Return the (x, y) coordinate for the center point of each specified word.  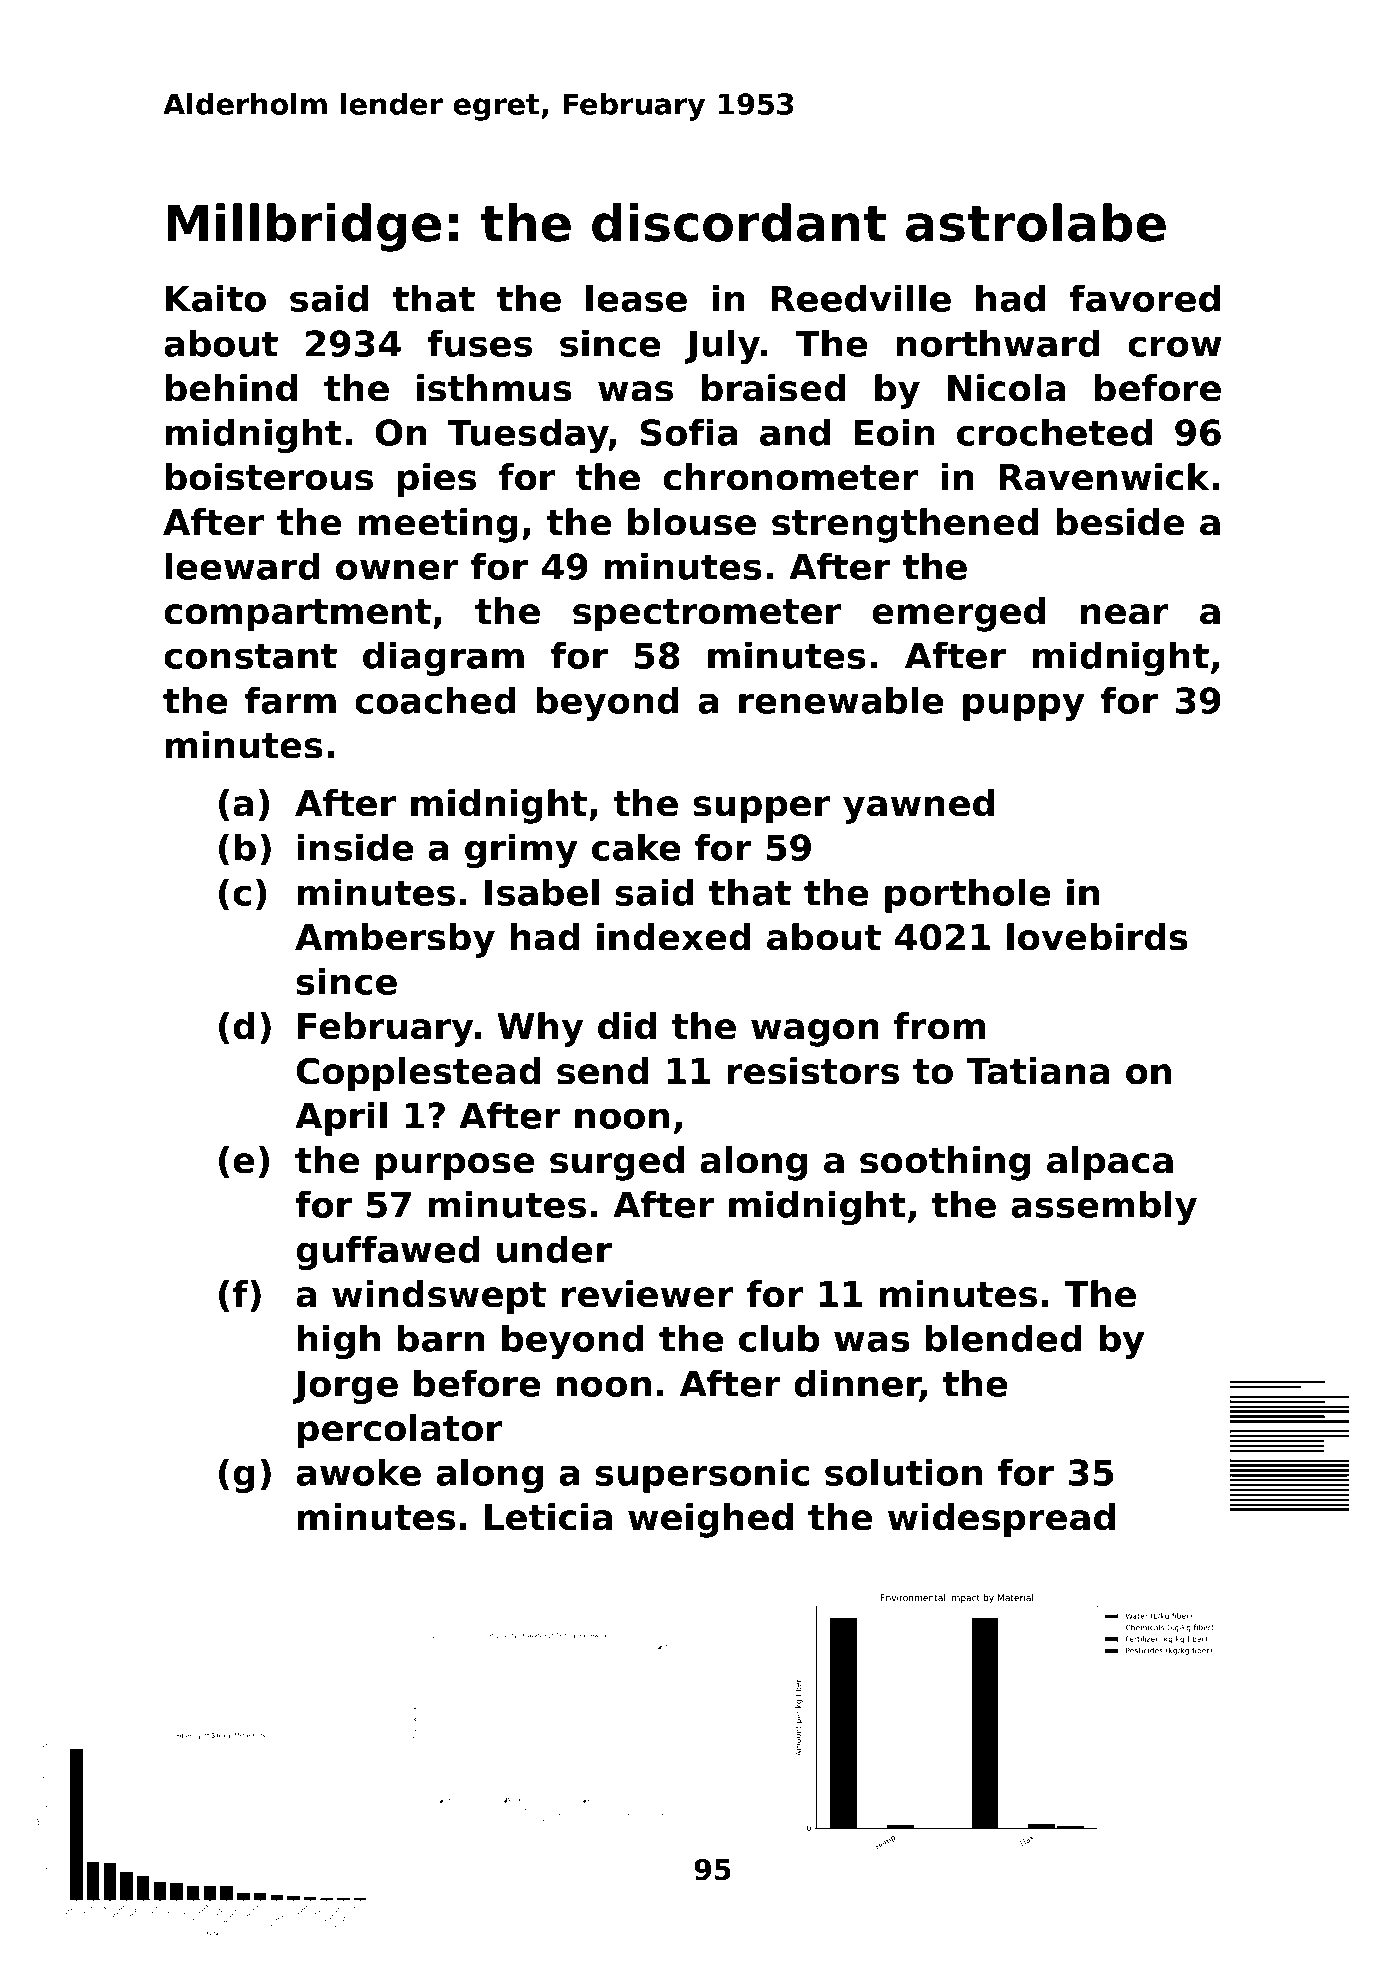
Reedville (861, 298)
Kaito (216, 298)
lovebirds (1097, 937)
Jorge (345, 1387)
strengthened (905, 525)
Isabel (542, 892)
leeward (243, 566)
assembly (1104, 1207)
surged (617, 1163)
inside (356, 847)
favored (1144, 298)
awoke (358, 1472)
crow (1175, 346)
